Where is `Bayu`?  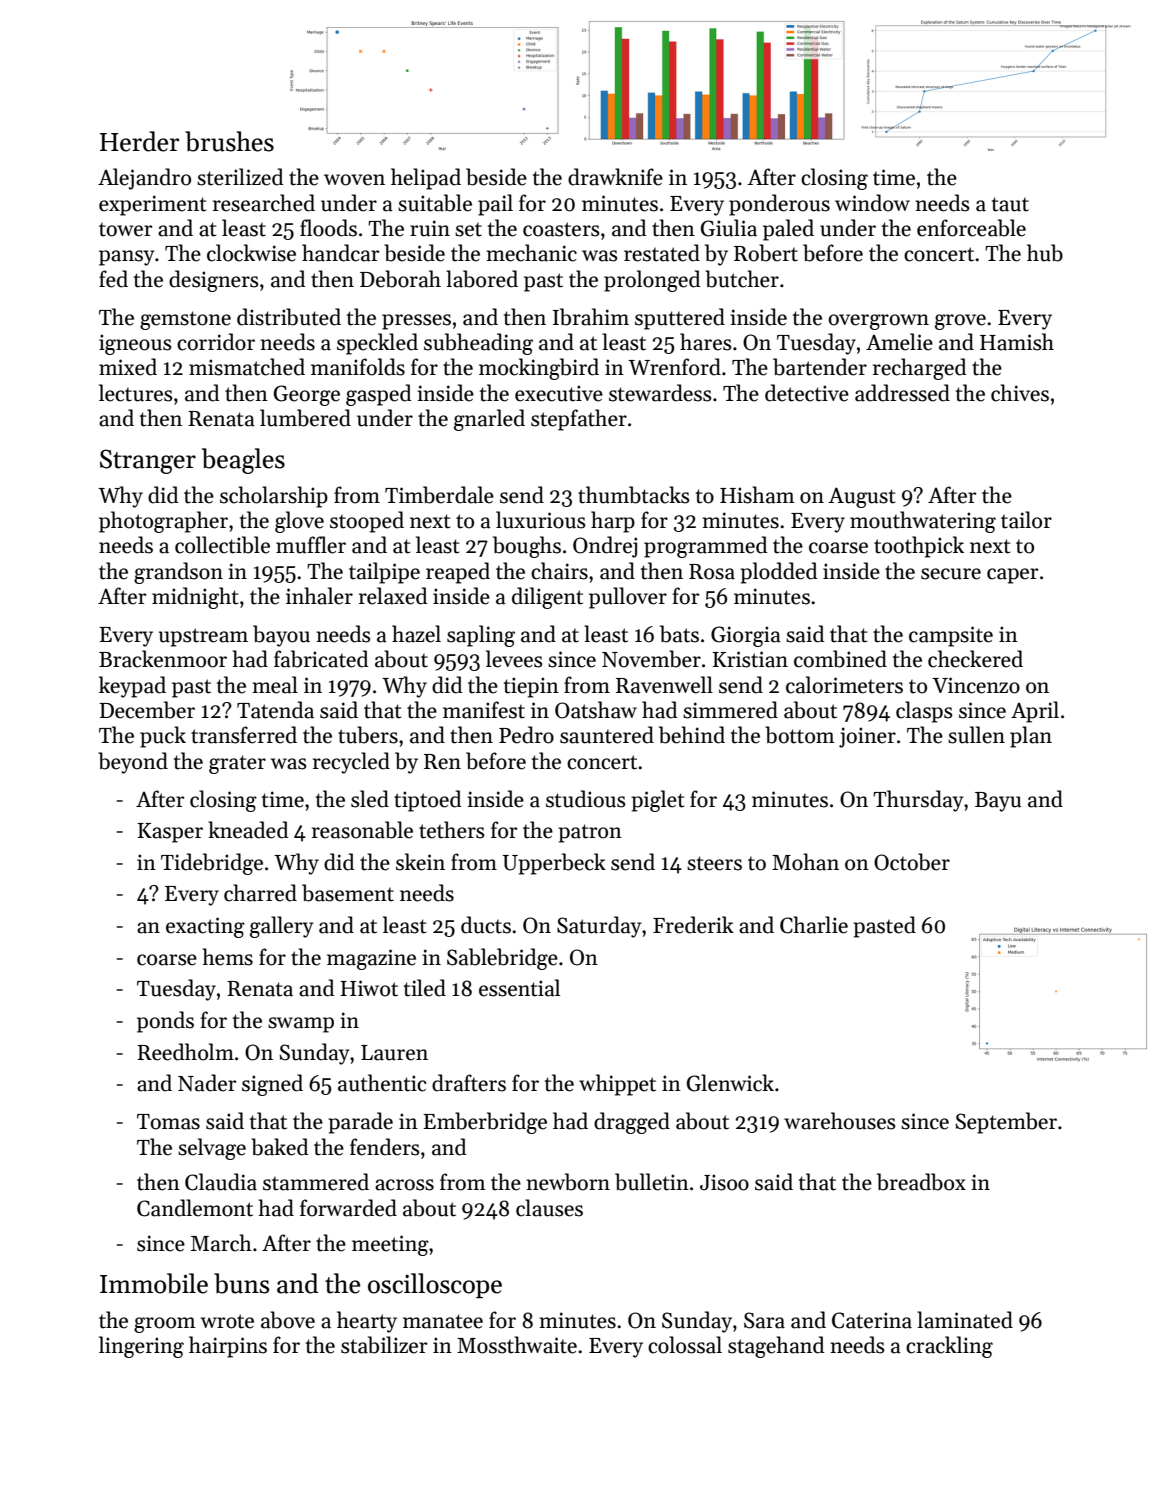 Bayu is located at coordinates (998, 802).
